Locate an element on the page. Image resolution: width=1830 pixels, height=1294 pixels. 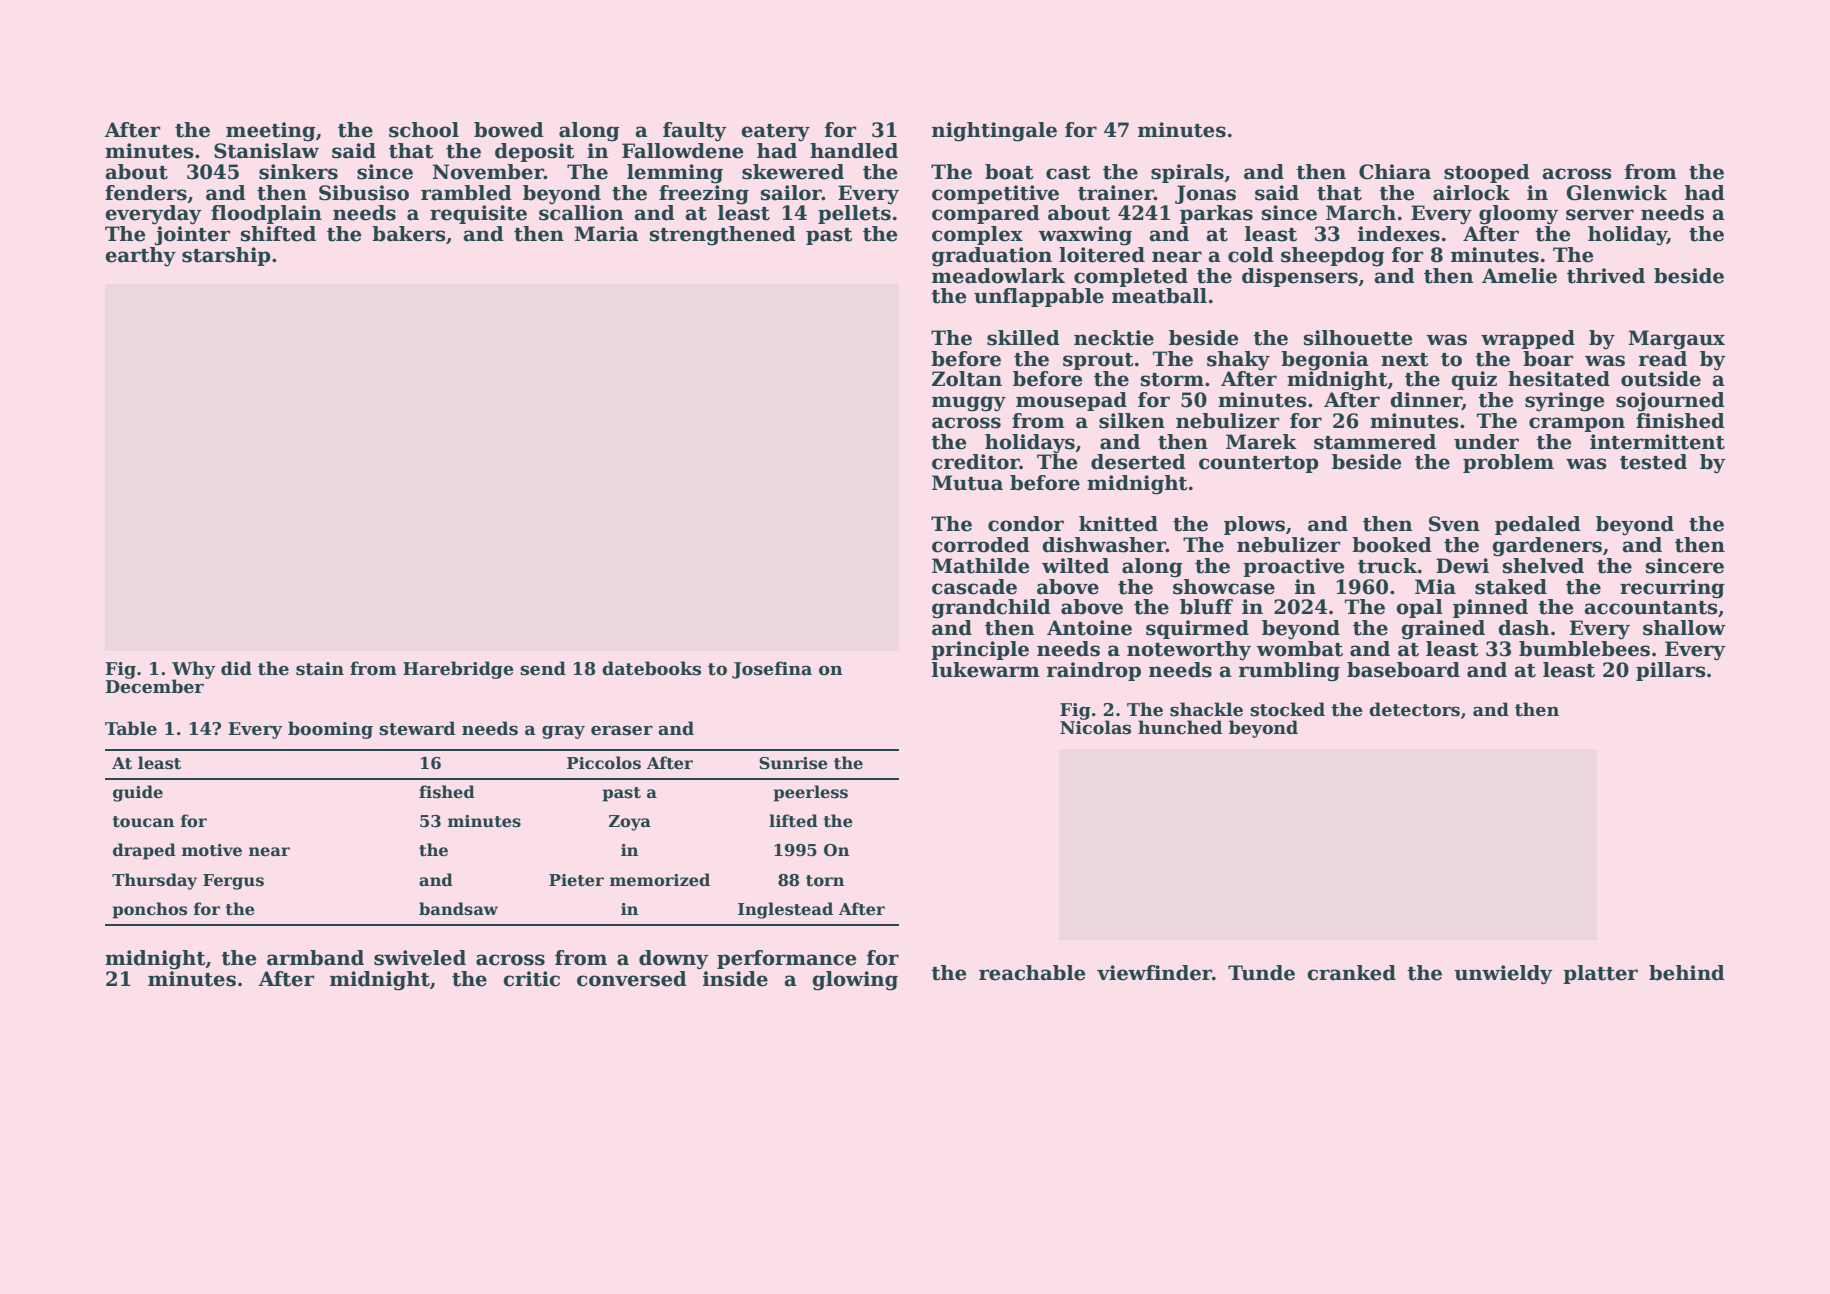
stooped is located at coordinates (1487, 173).
